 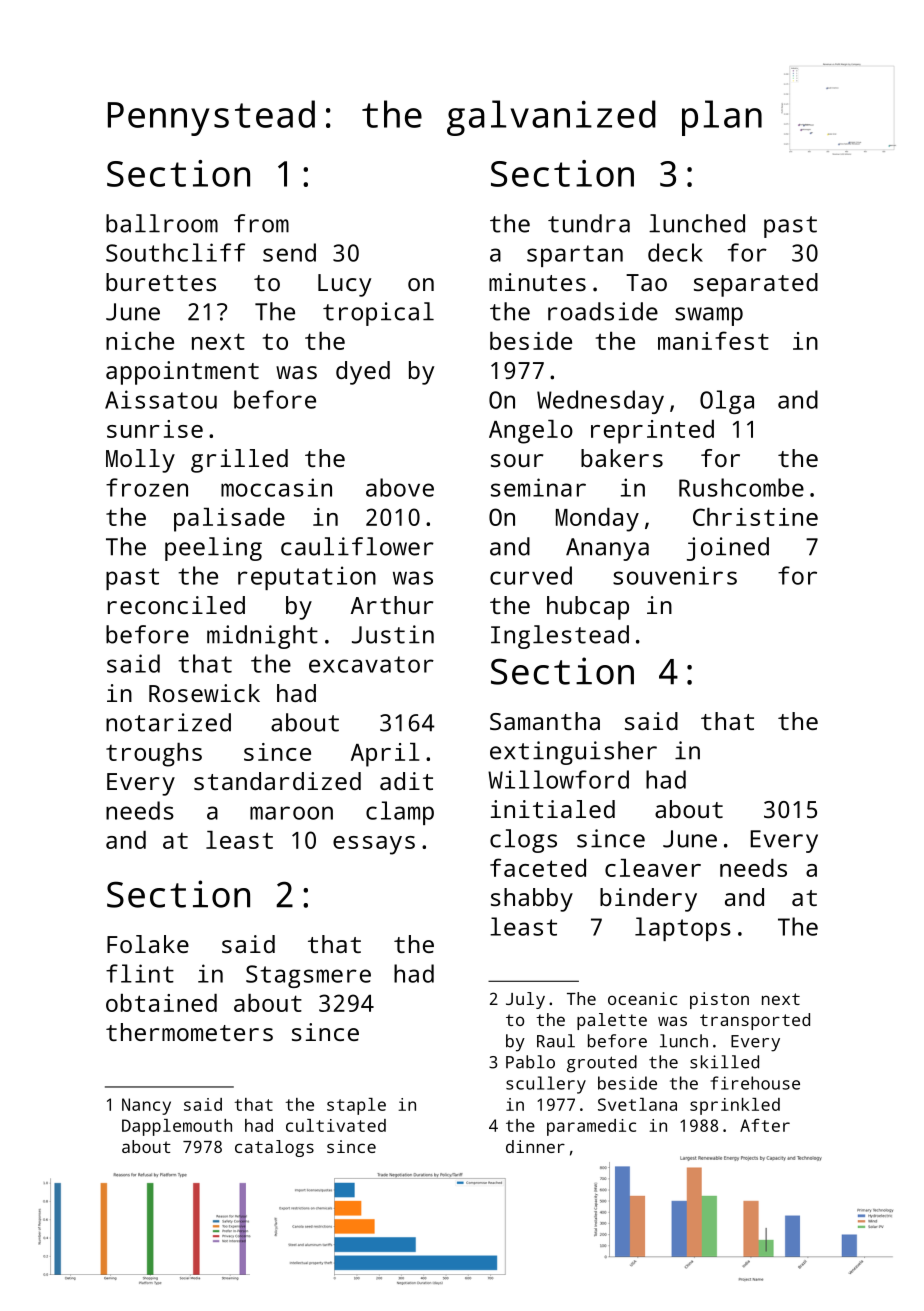 I want to click on essays, so click(x=374, y=845).
